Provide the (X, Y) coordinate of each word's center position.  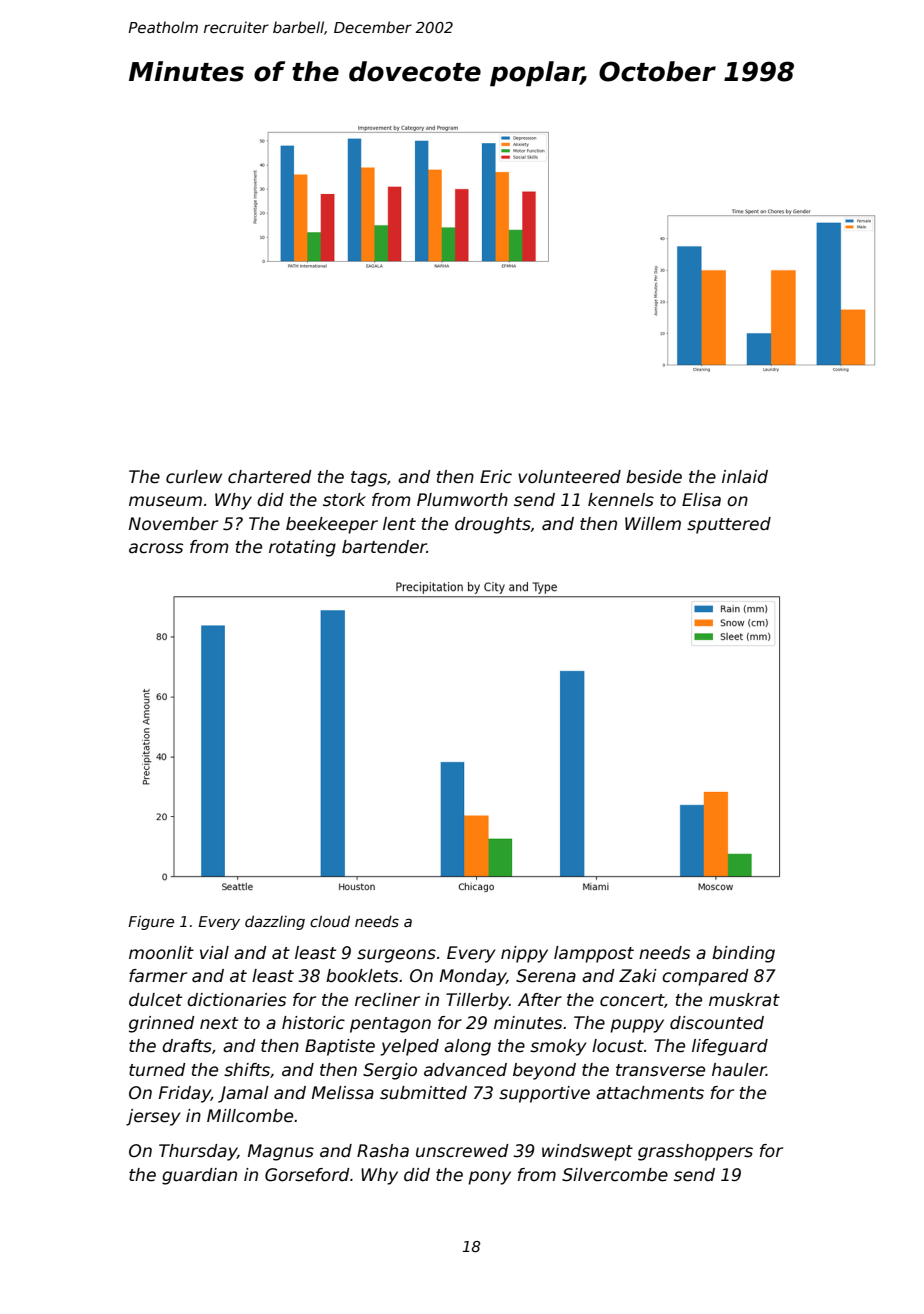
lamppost (594, 954)
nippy (524, 954)
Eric (496, 477)
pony (489, 1178)
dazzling (275, 922)
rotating (302, 548)
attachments (650, 1093)
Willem (653, 524)
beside (654, 477)
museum (165, 501)
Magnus (281, 1152)
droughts (493, 525)
